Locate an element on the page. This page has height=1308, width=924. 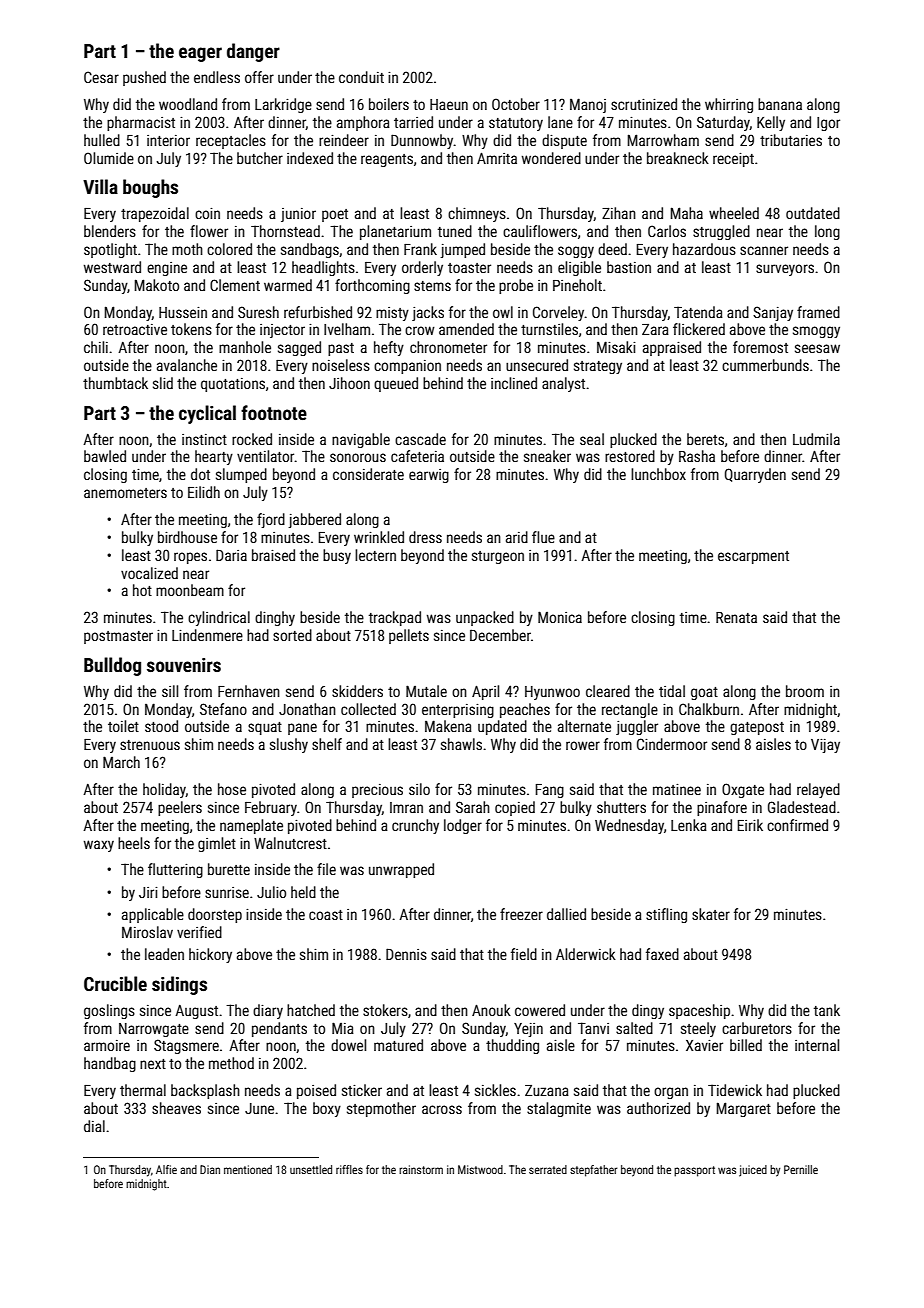
Fang is located at coordinates (550, 791).
